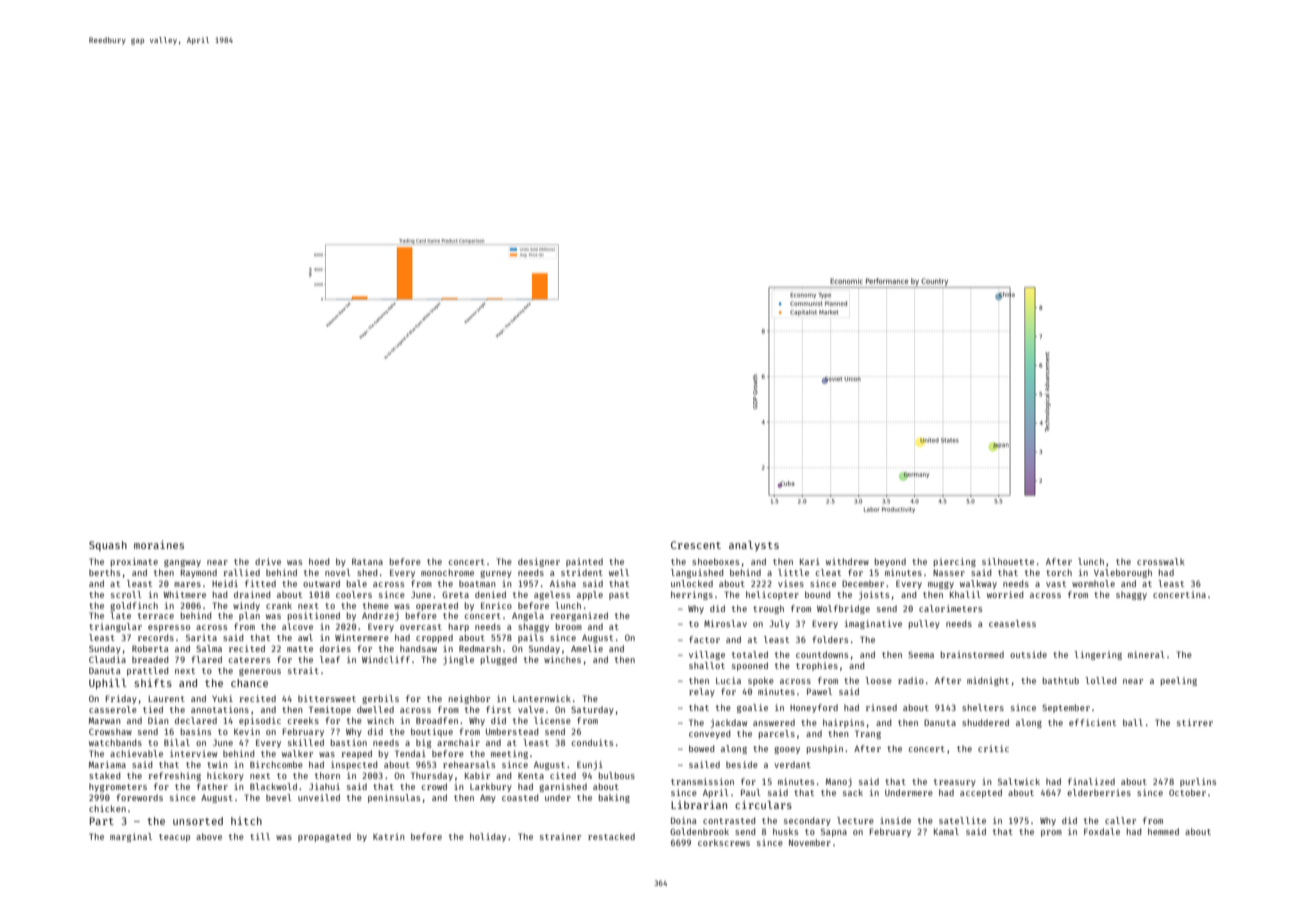 The image size is (1308, 924). Describe the element at coordinates (246, 821) in the screenshot. I see `hitch` at that location.
